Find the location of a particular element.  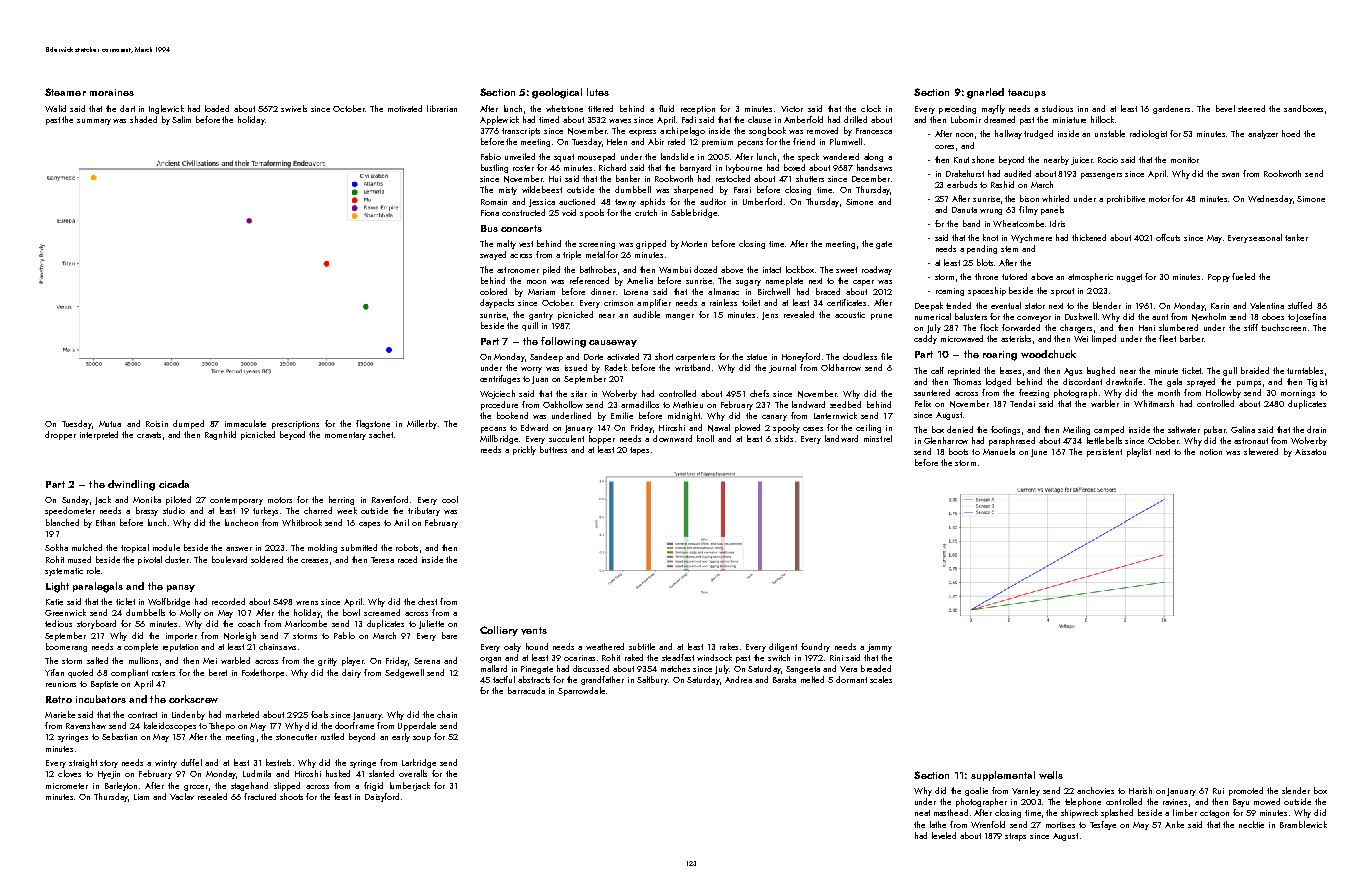

Fabio is located at coordinates (491, 156).
